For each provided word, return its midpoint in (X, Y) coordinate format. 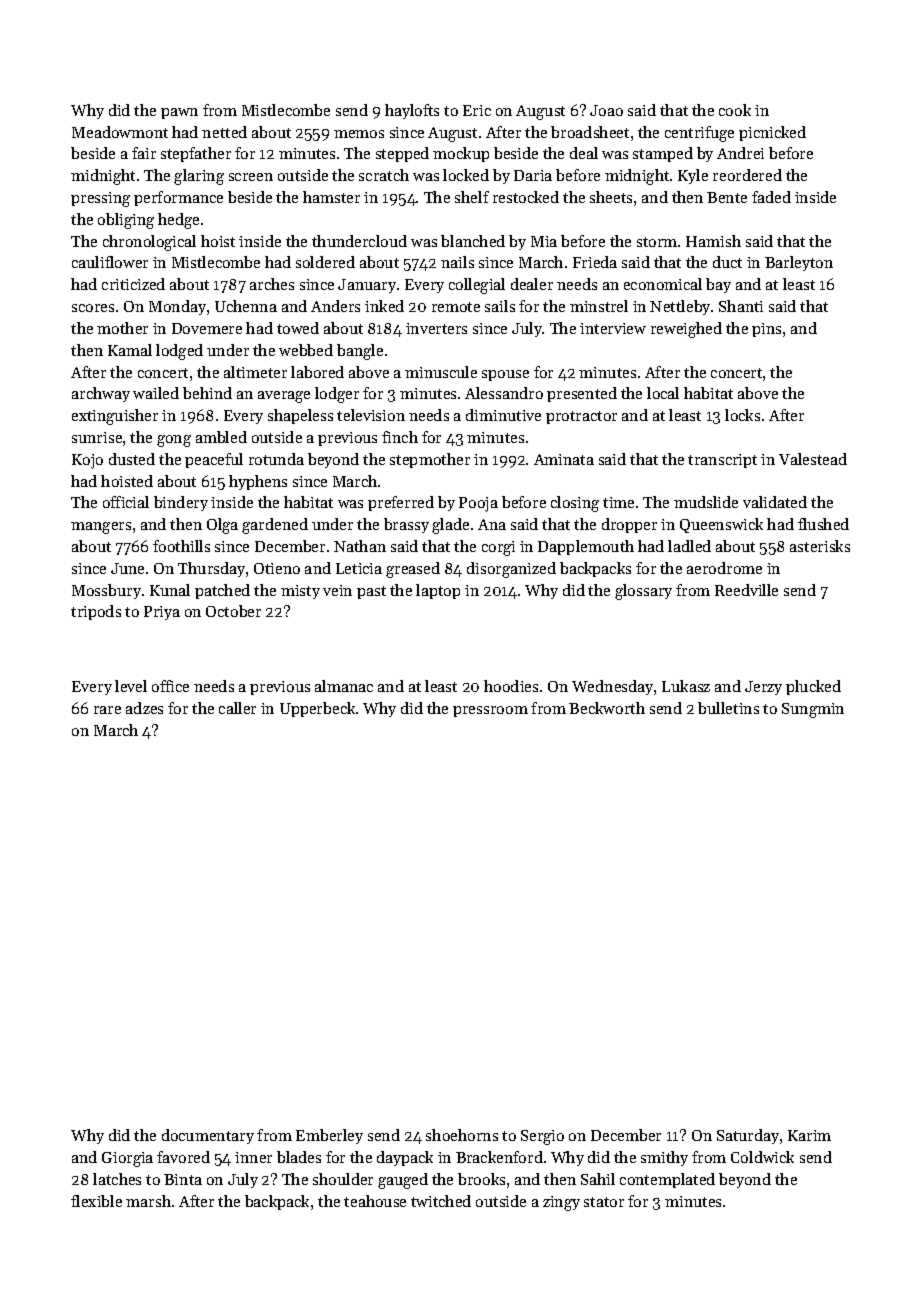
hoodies (511, 686)
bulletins (728, 708)
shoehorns (462, 1135)
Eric (477, 110)
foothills (181, 546)
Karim (809, 1135)
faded (771, 197)
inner (253, 1157)
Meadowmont (120, 132)
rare (107, 710)
